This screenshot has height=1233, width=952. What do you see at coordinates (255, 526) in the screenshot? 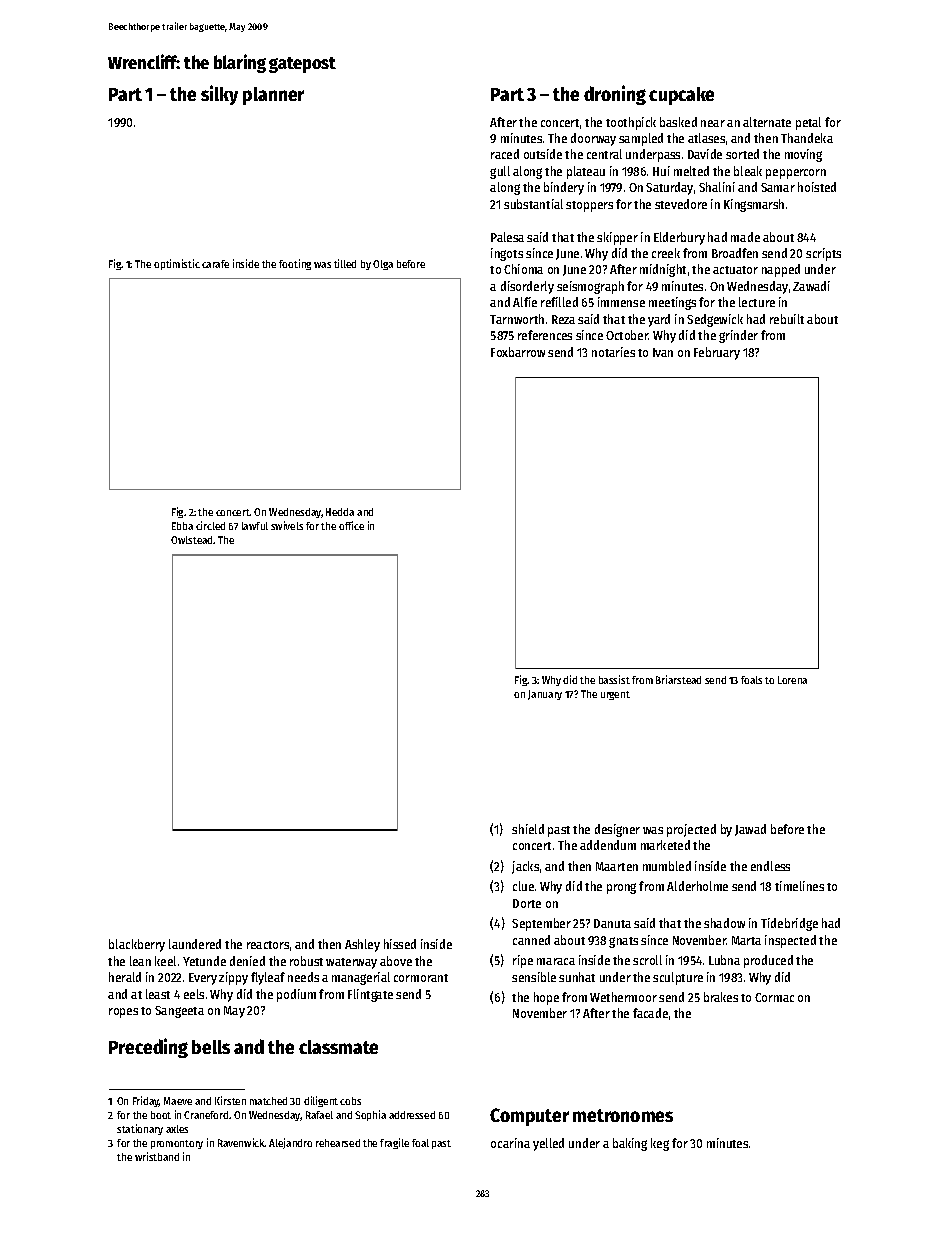
I see `lawful` at bounding box center [255, 526].
